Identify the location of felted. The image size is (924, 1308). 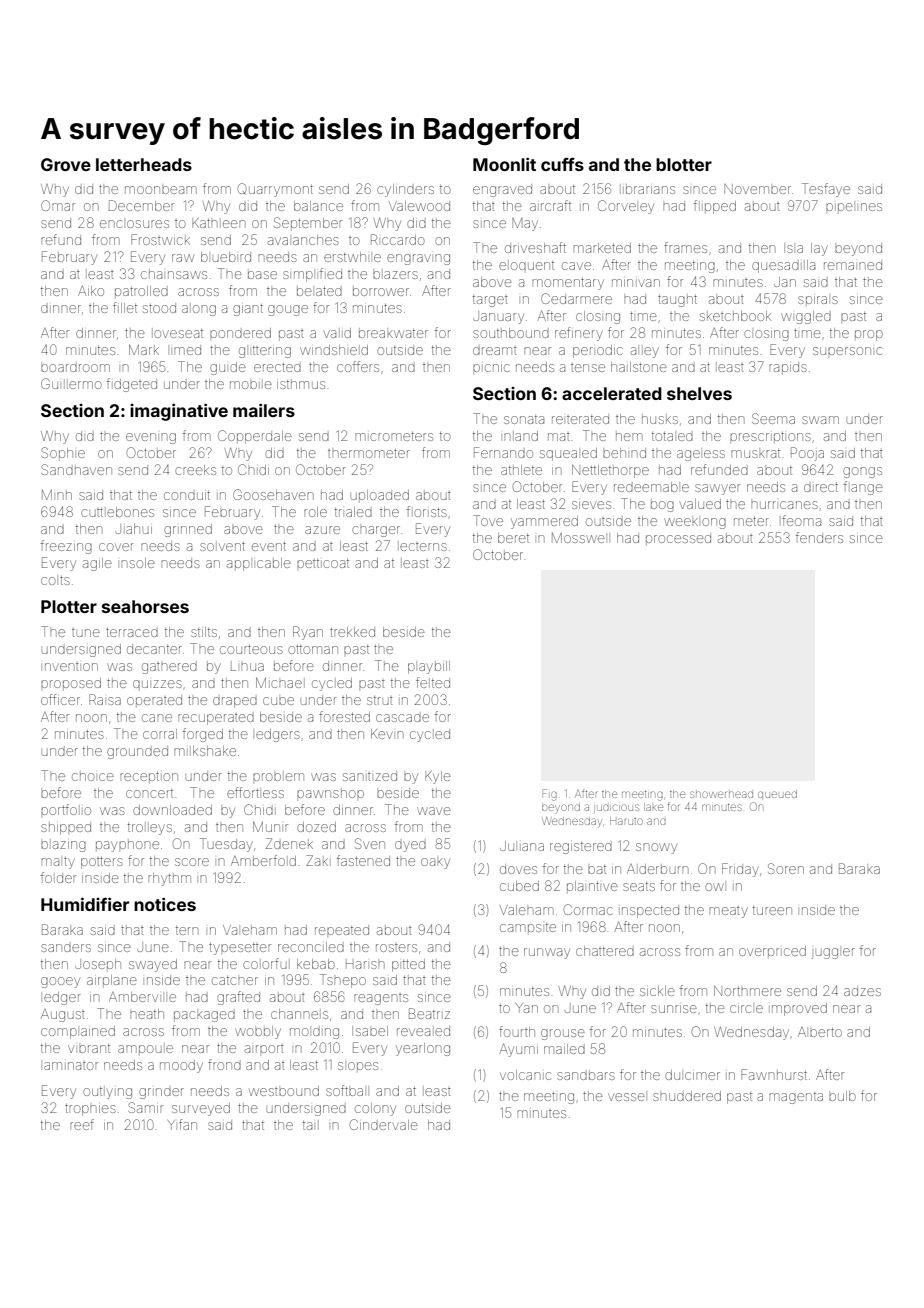
(433, 682).
